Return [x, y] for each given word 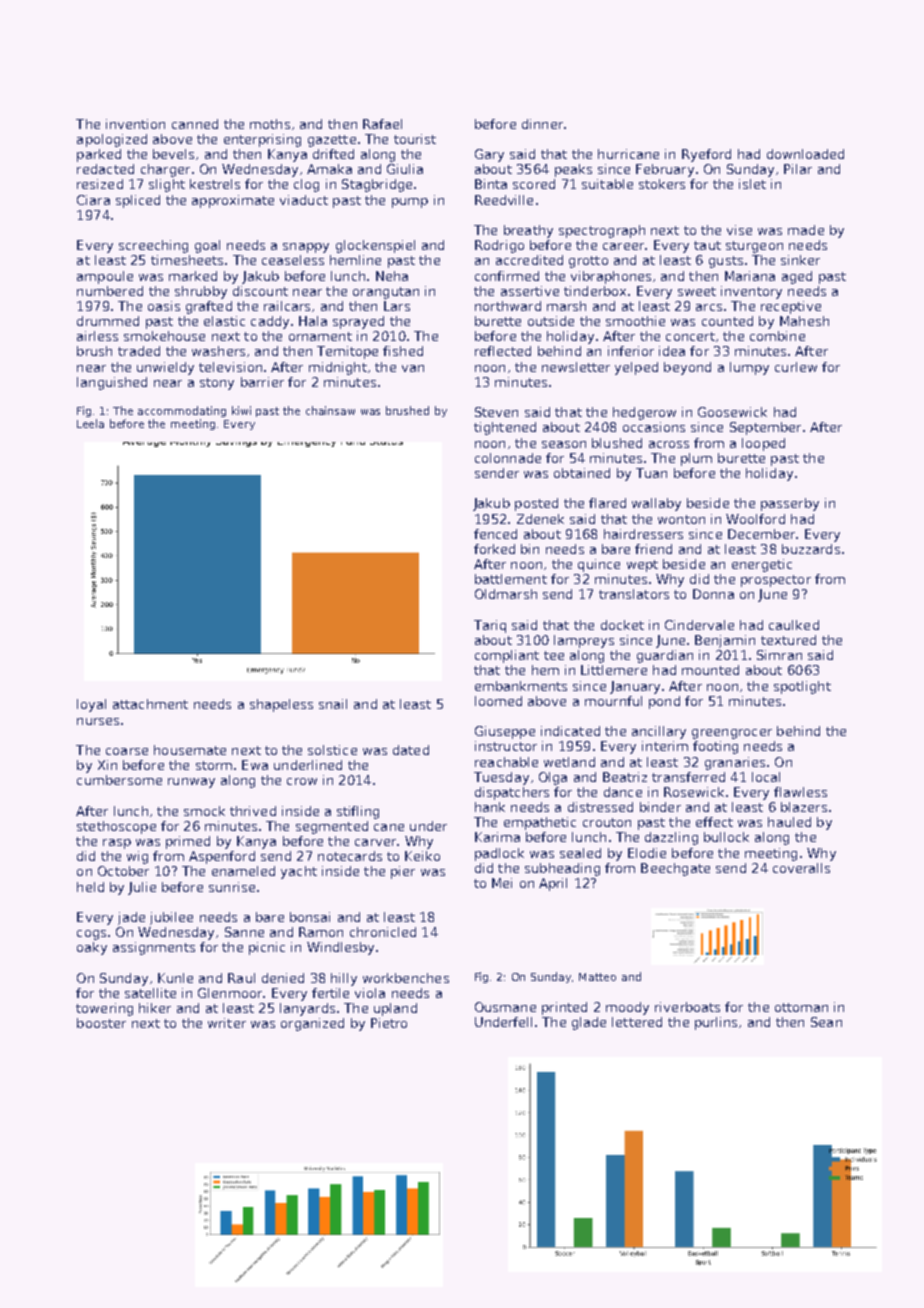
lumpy [749, 368]
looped [763, 444]
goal [207, 246]
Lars [397, 306]
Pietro [389, 1023]
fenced [495, 534]
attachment [150, 704]
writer [227, 1023]
